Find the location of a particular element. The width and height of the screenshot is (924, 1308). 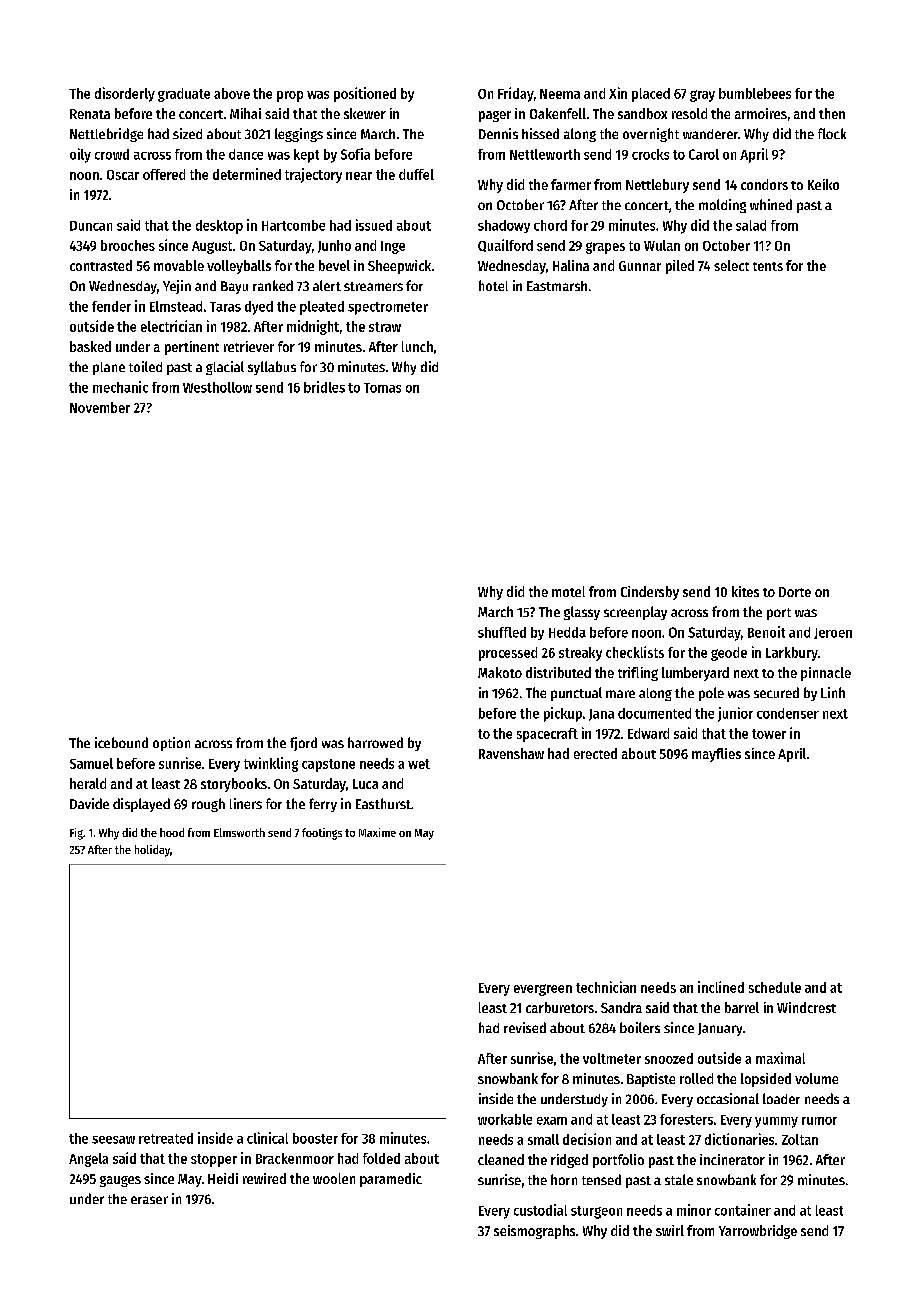

carburetors is located at coordinates (560, 1007).
